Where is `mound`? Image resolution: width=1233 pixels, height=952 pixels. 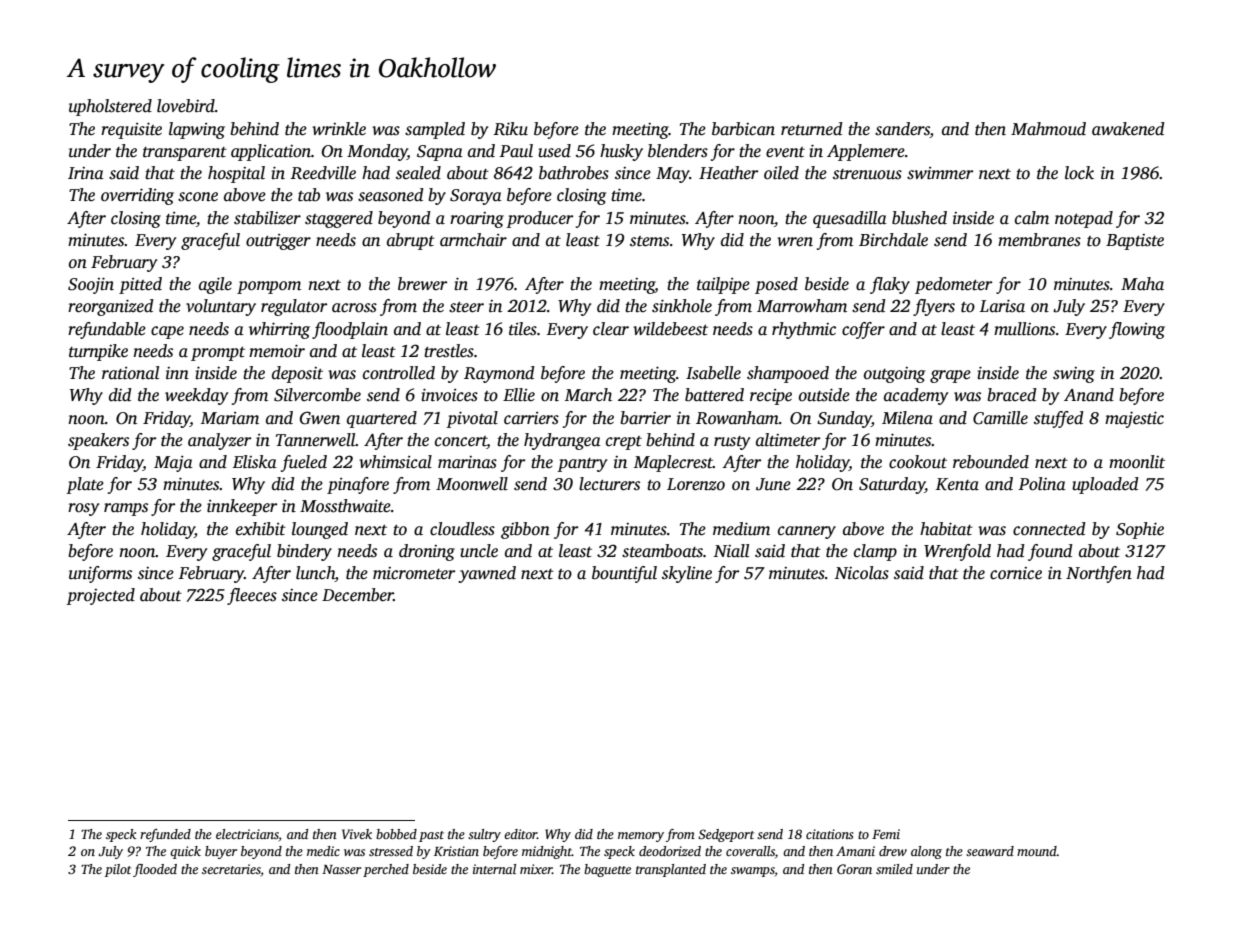
mound is located at coordinates (1037, 851).
